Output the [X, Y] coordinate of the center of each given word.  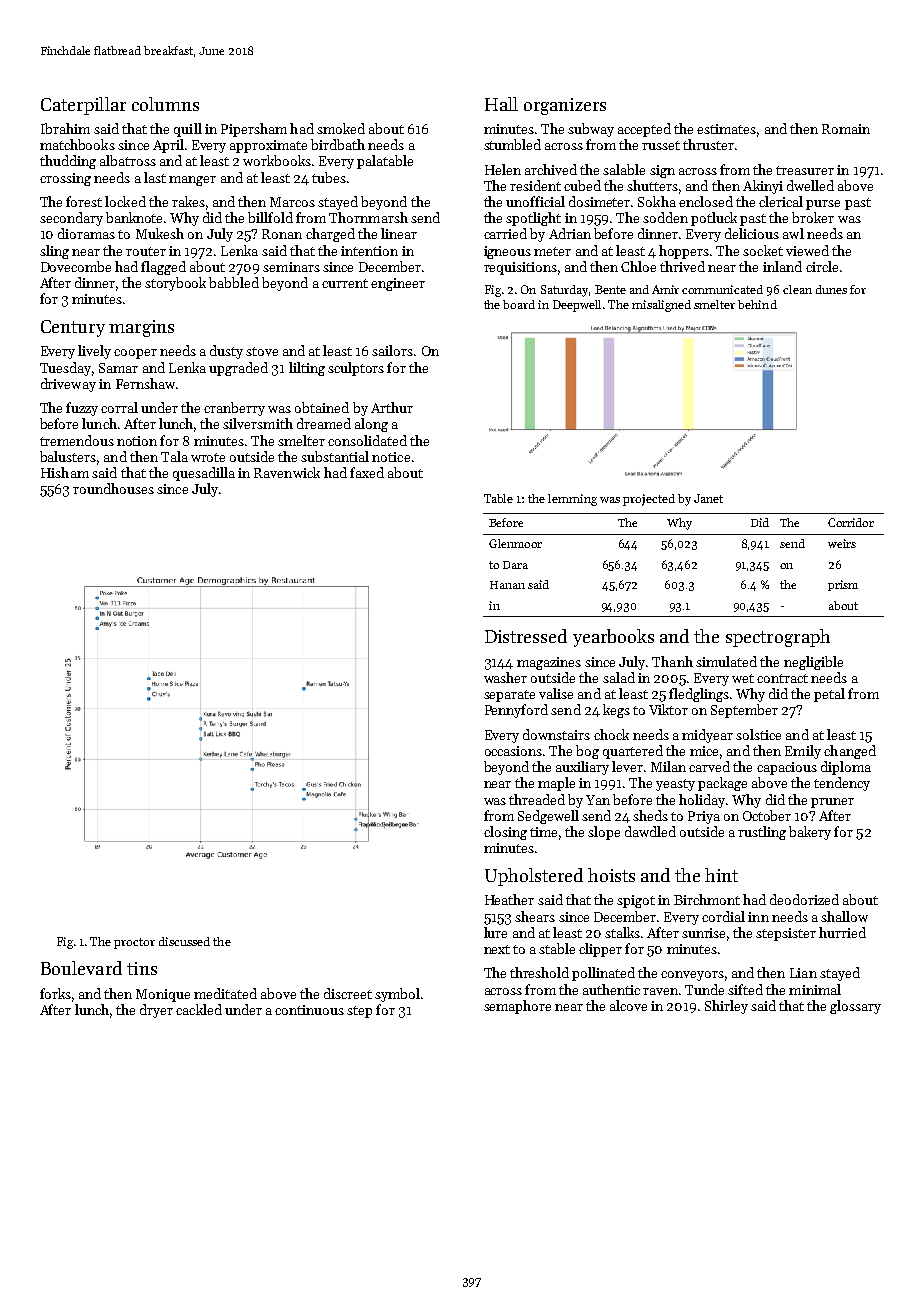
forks [55, 993]
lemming [572, 500]
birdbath [338, 144]
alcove [628, 1005]
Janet [708, 498]
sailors [392, 350]
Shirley [726, 1007]
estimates [726, 129]
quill [188, 130]
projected [649, 500]
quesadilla [204, 474]
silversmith [258, 423]
